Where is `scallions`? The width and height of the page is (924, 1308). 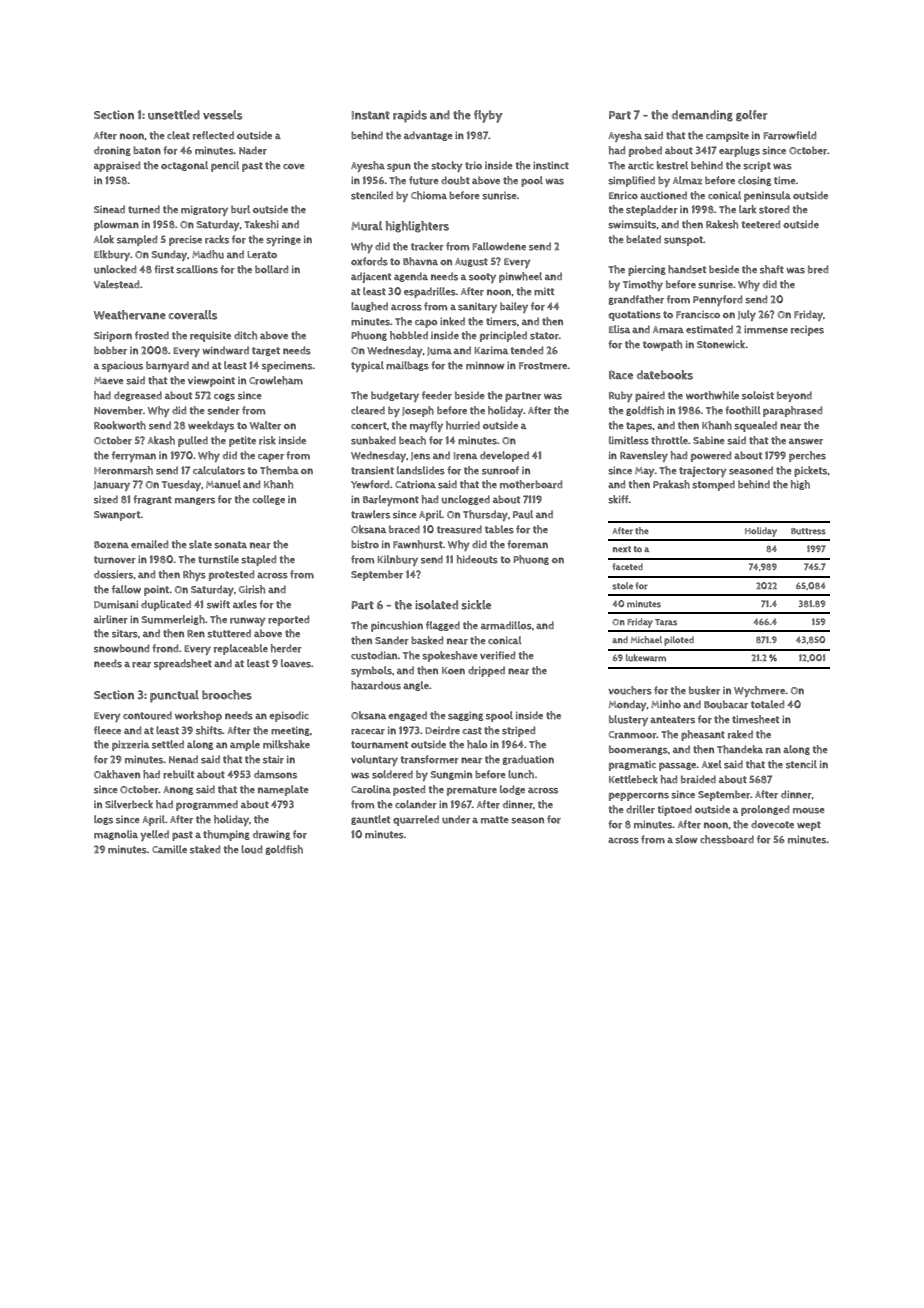 scallions is located at coordinates (197, 269).
